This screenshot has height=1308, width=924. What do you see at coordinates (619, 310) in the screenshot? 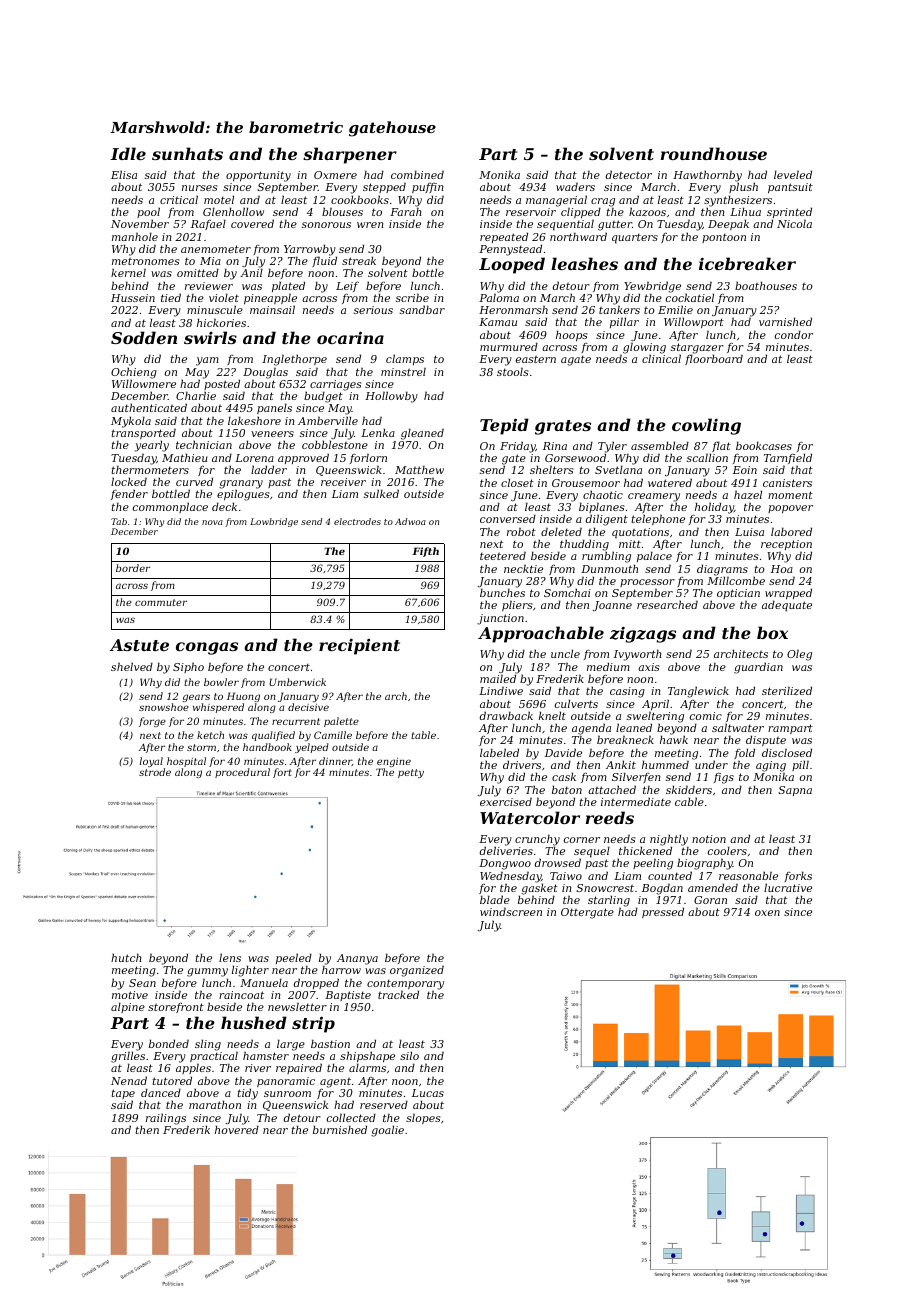
I see `tankers` at bounding box center [619, 310].
